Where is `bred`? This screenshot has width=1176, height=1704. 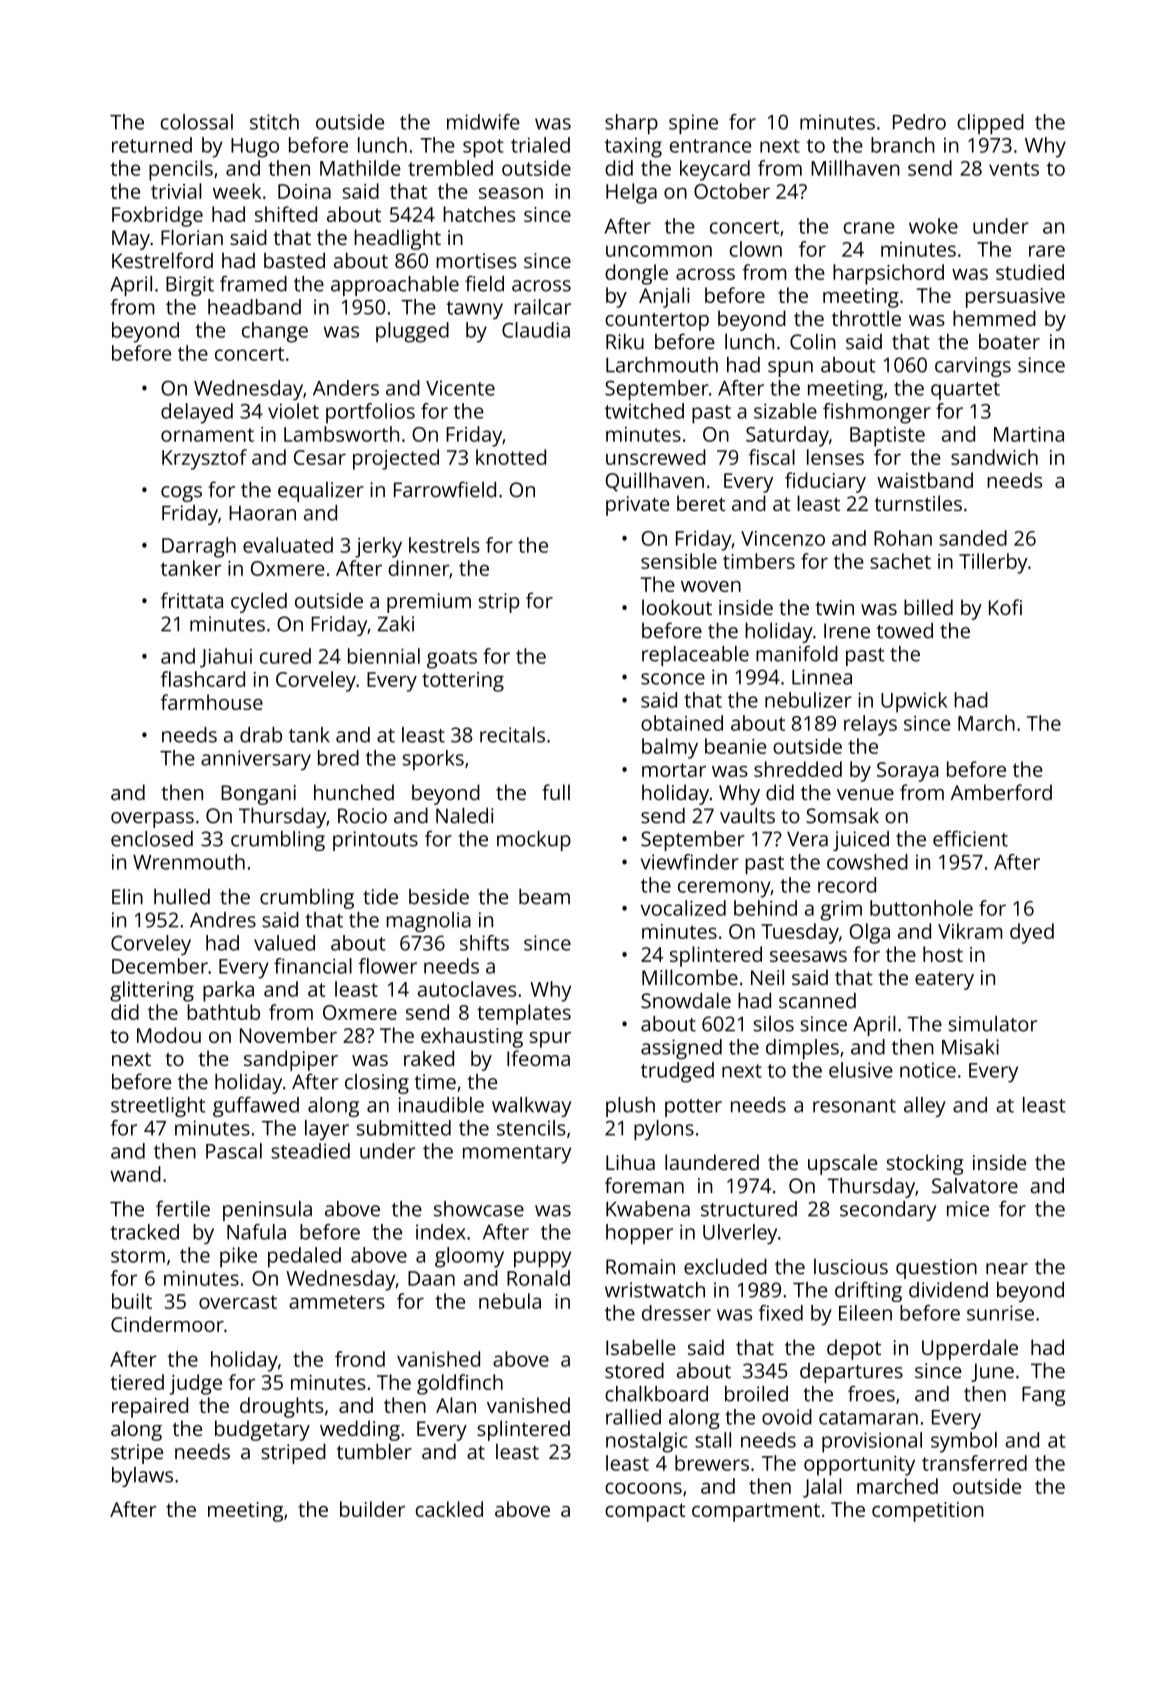 bred is located at coordinates (338, 758).
